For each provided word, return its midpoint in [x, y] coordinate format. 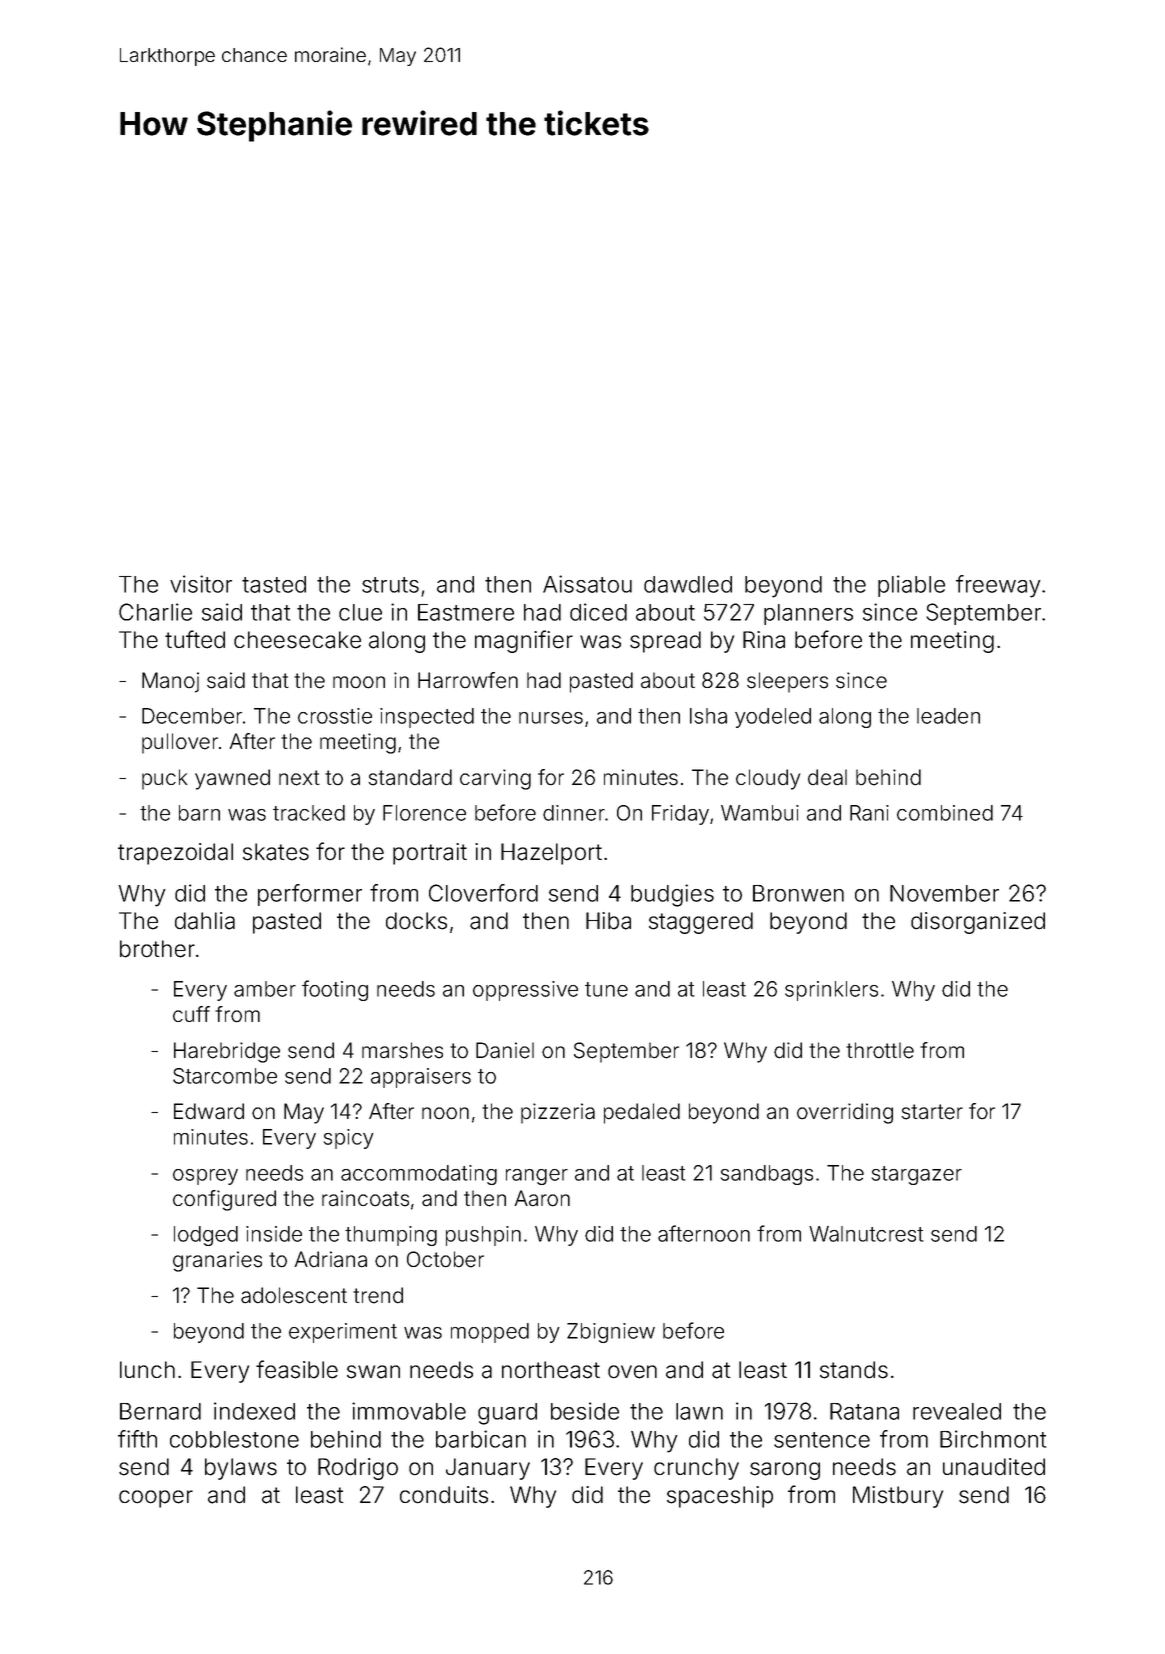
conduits [444, 1495]
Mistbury [898, 1497]
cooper [156, 1499]
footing [335, 990]
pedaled [642, 1113]
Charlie [155, 612]
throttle [880, 1050]
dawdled [688, 584]
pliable [911, 586]
